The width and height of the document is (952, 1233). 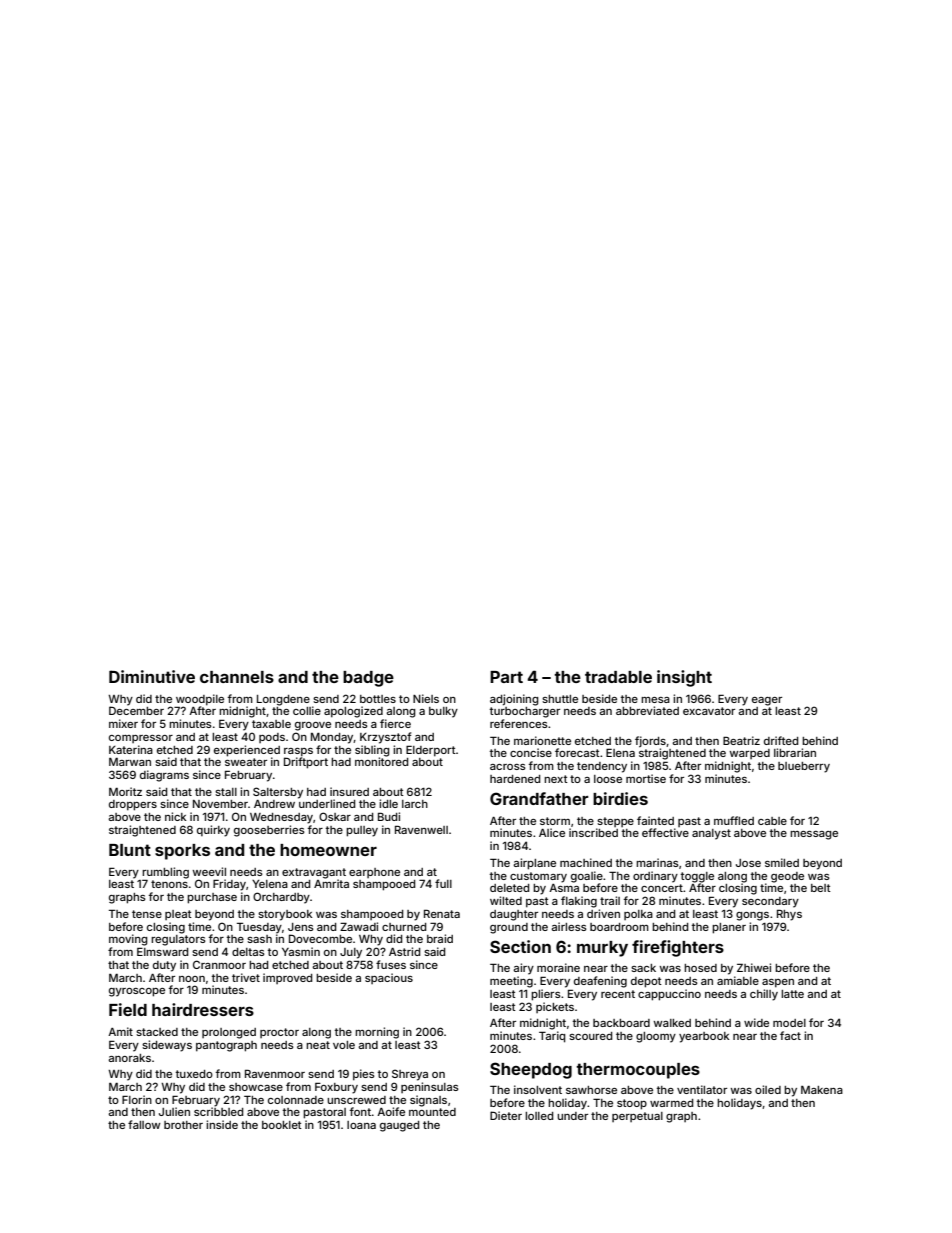 What do you see at coordinates (506, 677) in the document?
I see `Part` at bounding box center [506, 677].
